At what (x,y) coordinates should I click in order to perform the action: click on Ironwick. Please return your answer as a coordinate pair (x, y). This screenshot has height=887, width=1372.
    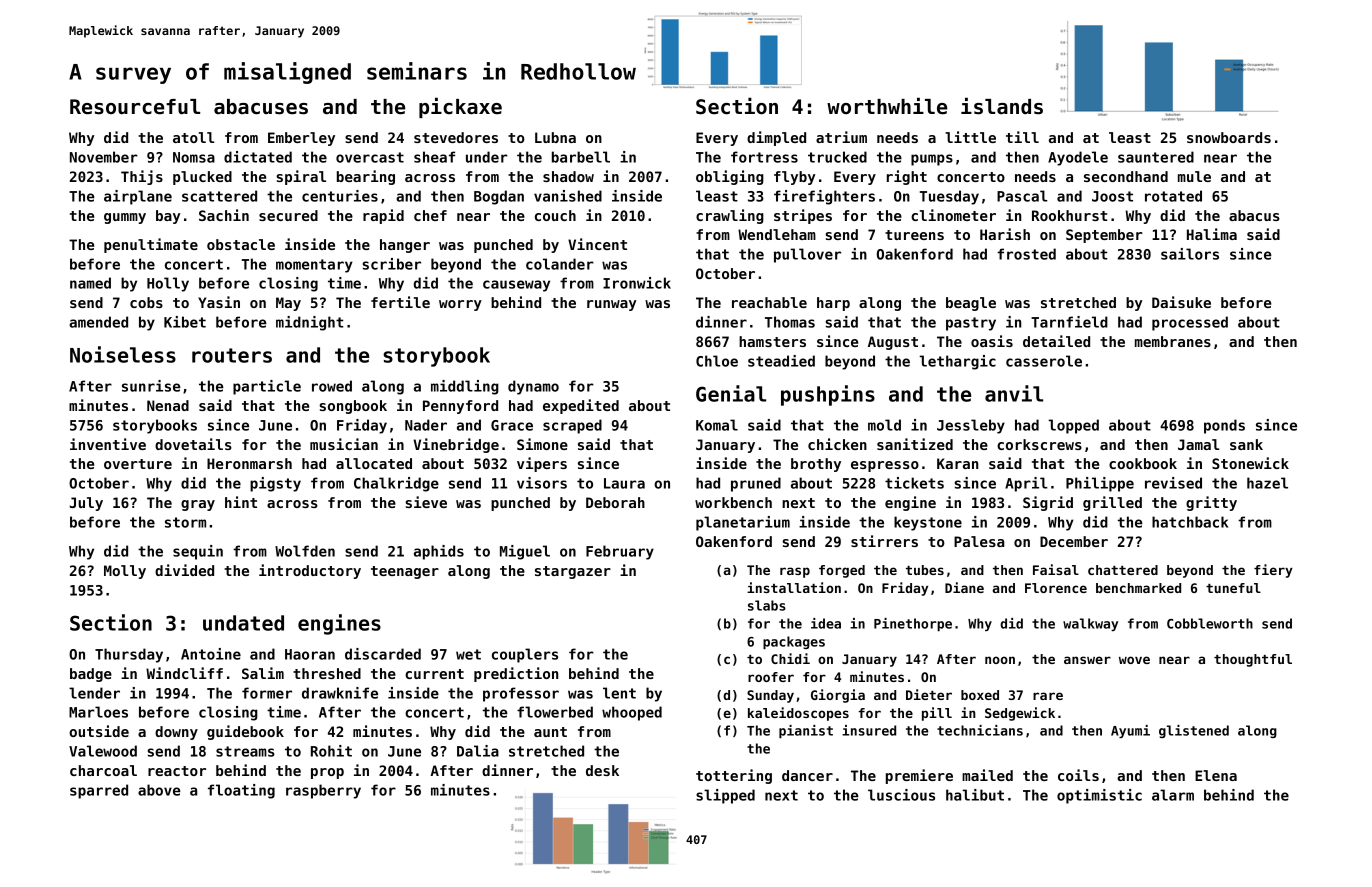
    Looking at the image, I should click on (637, 283).
